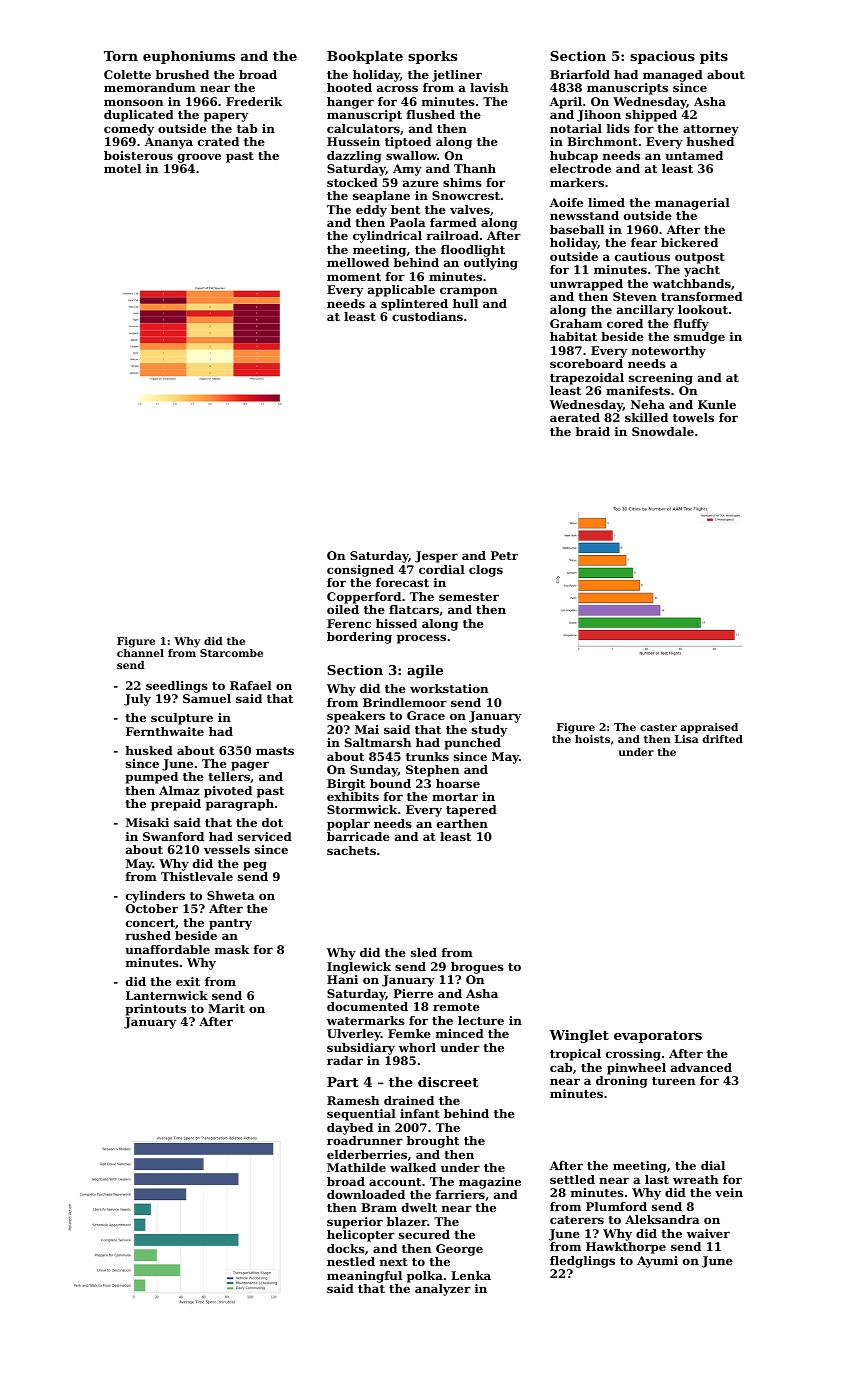 The width and height of the document is (849, 1400). Describe the element at coordinates (694, 155) in the document. I see `untamed` at that location.
